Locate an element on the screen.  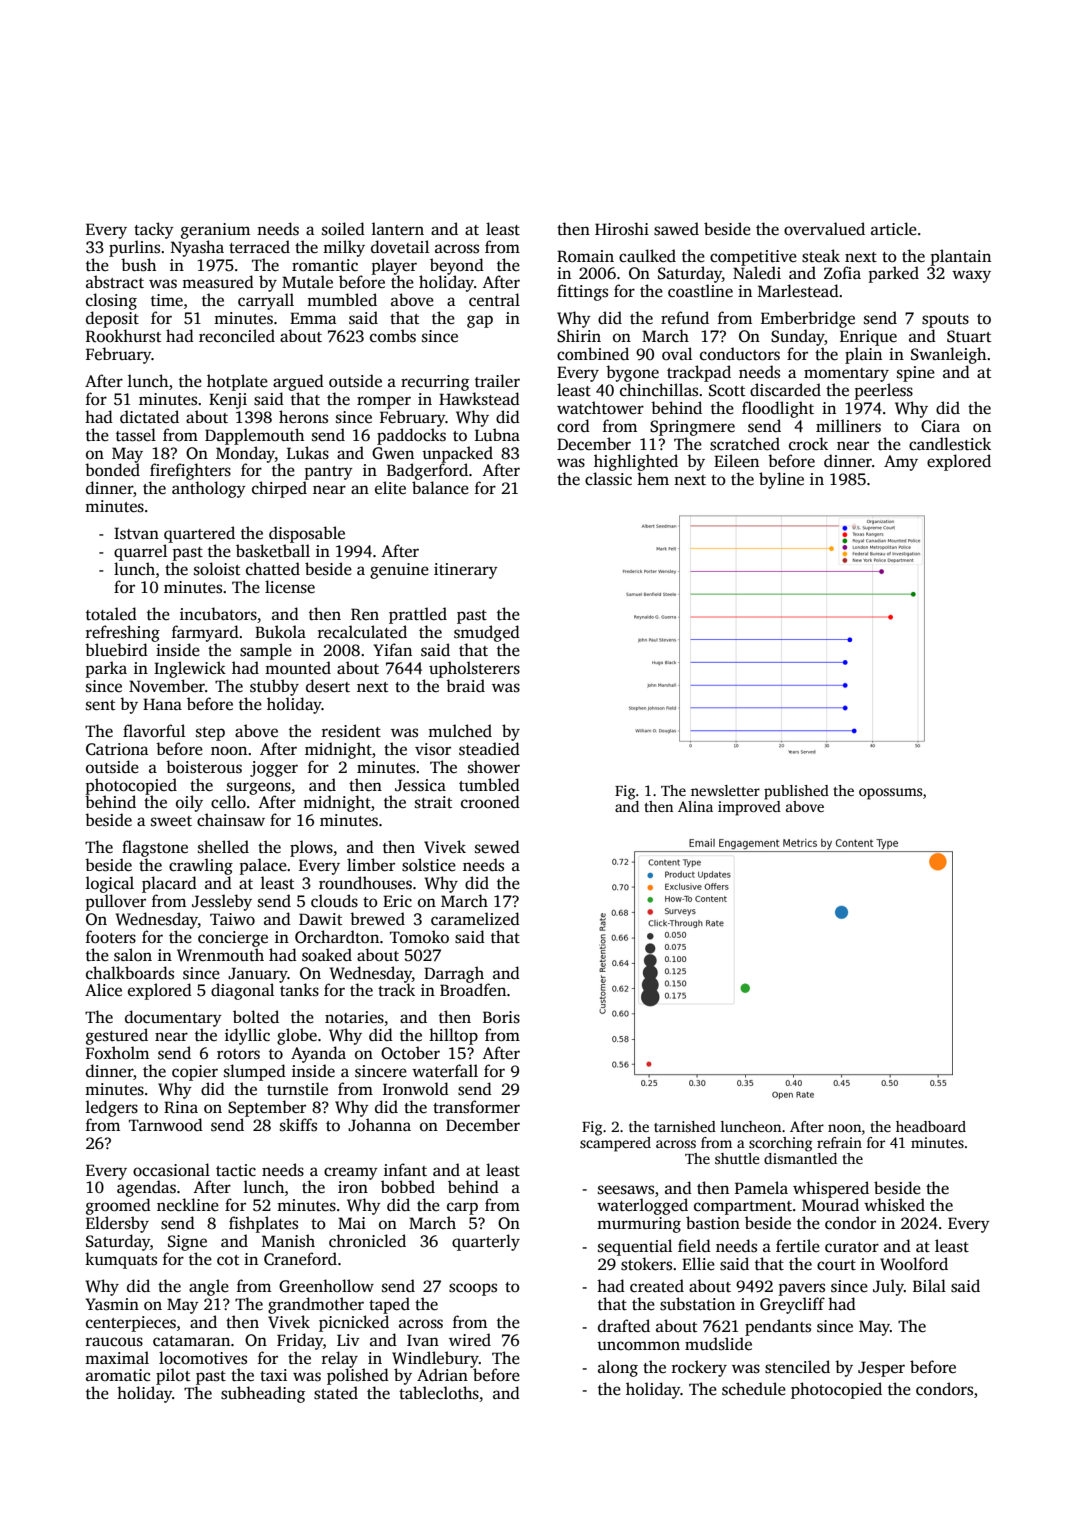
chirped is located at coordinates (279, 489).
